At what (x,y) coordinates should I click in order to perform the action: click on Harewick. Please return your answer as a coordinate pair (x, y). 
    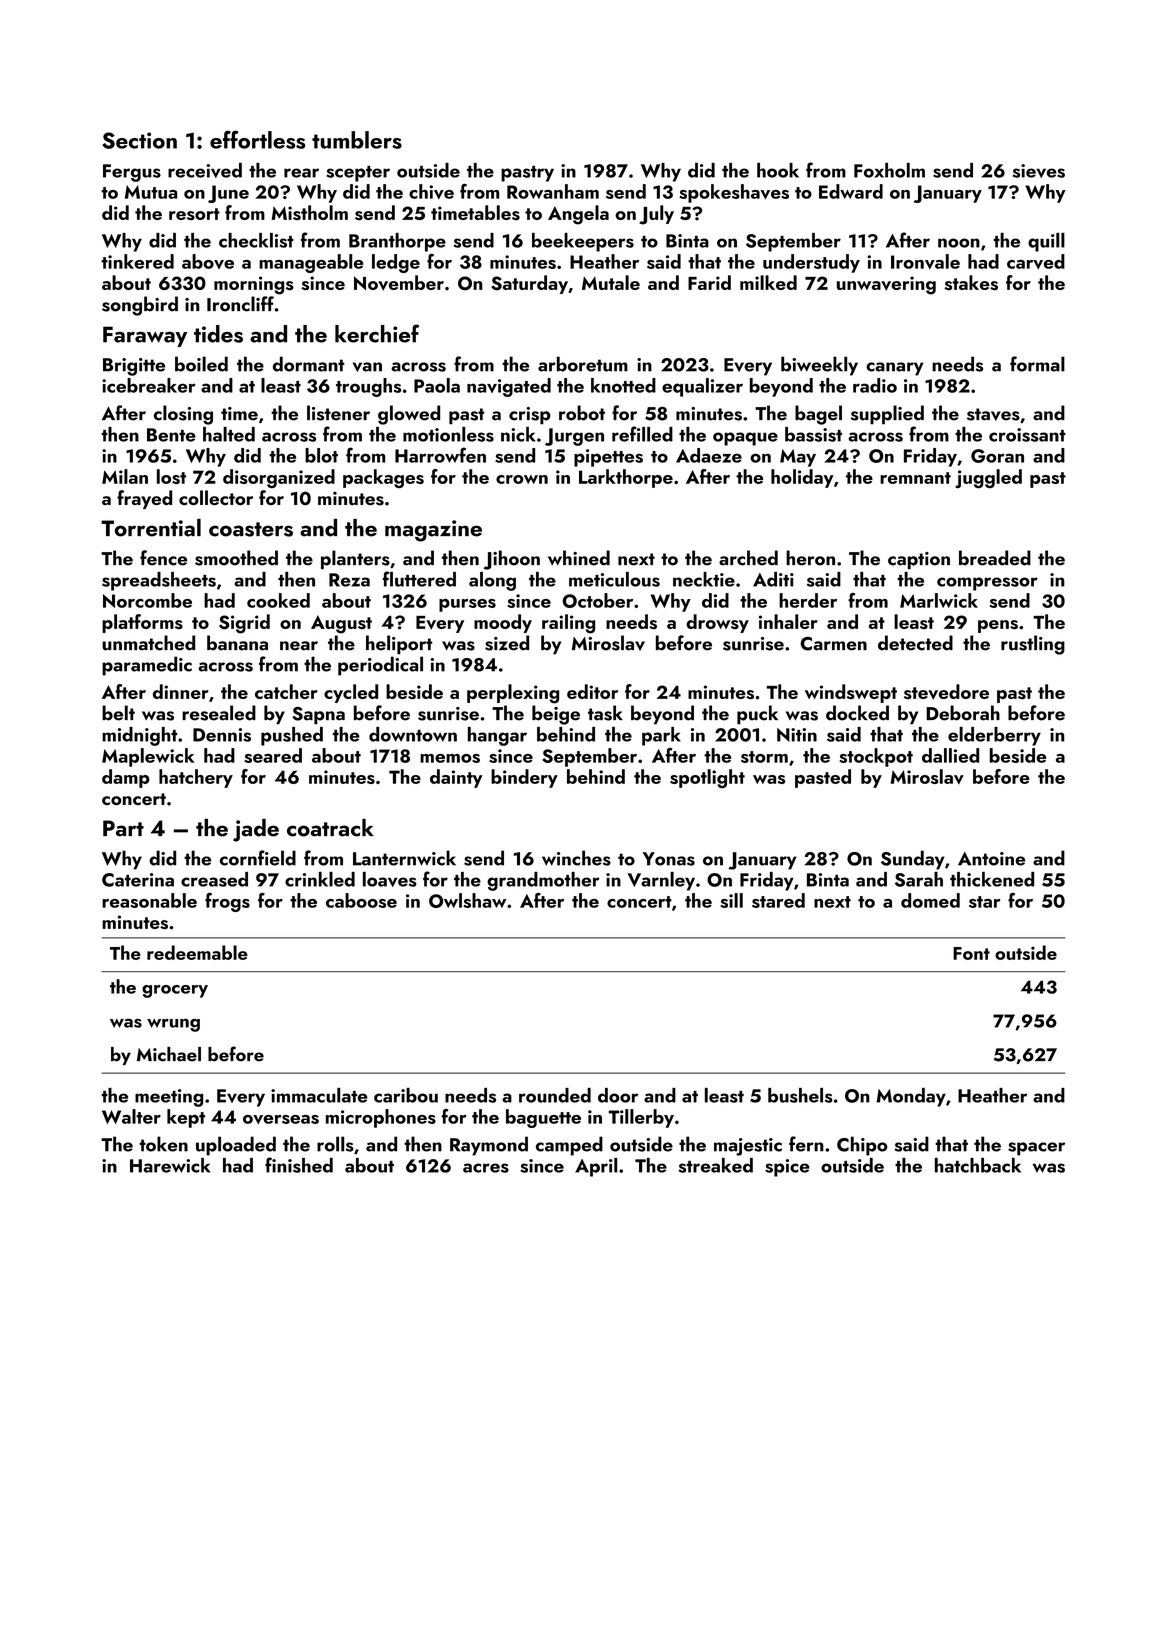
    Looking at the image, I should click on (170, 1165).
